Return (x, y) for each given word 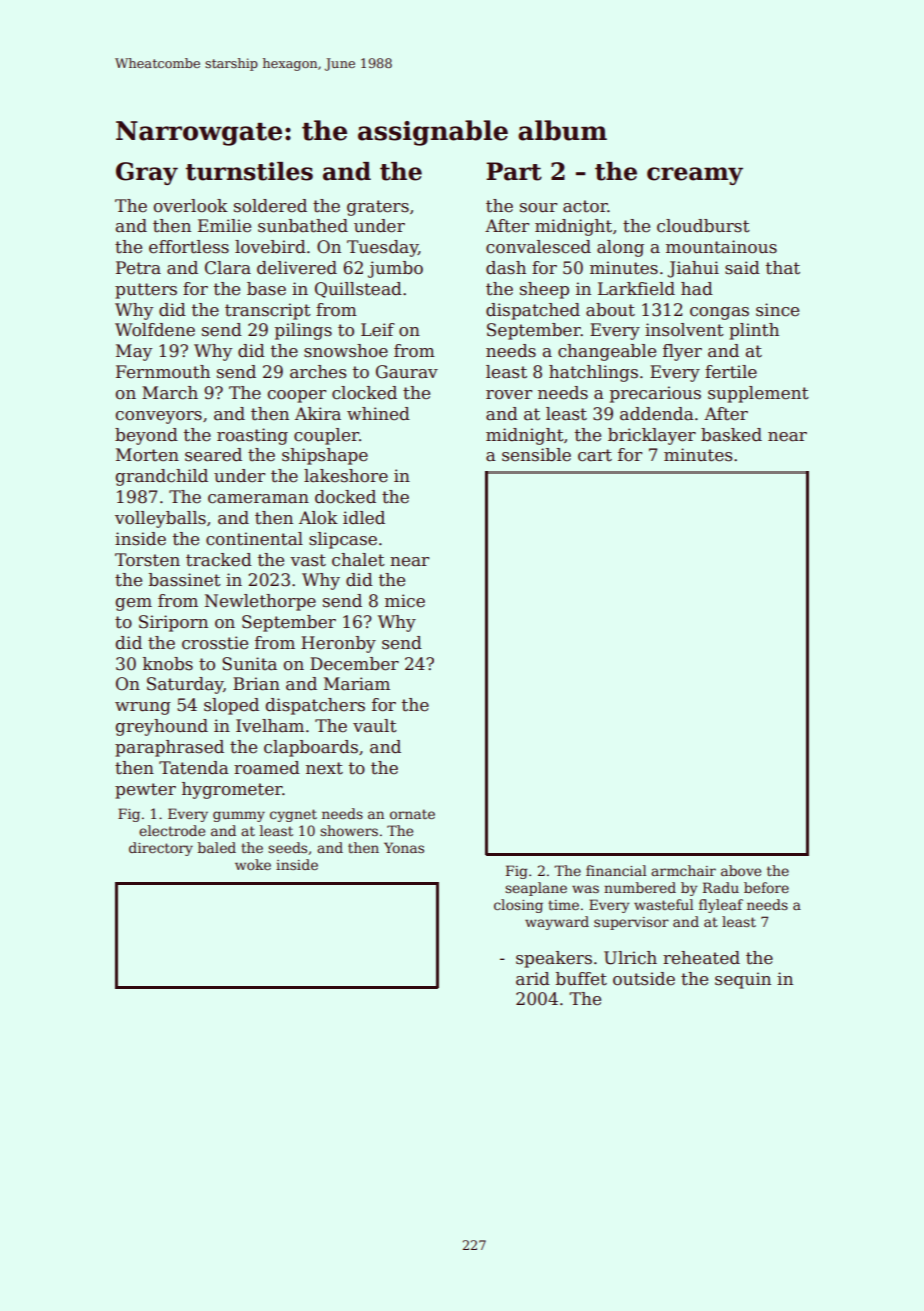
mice (405, 601)
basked (731, 435)
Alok (318, 518)
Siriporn (173, 623)
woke (253, 864)
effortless (189, 247)
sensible (536, 455)
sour (538, 208)
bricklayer (652, 436)
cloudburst (703, 226)
